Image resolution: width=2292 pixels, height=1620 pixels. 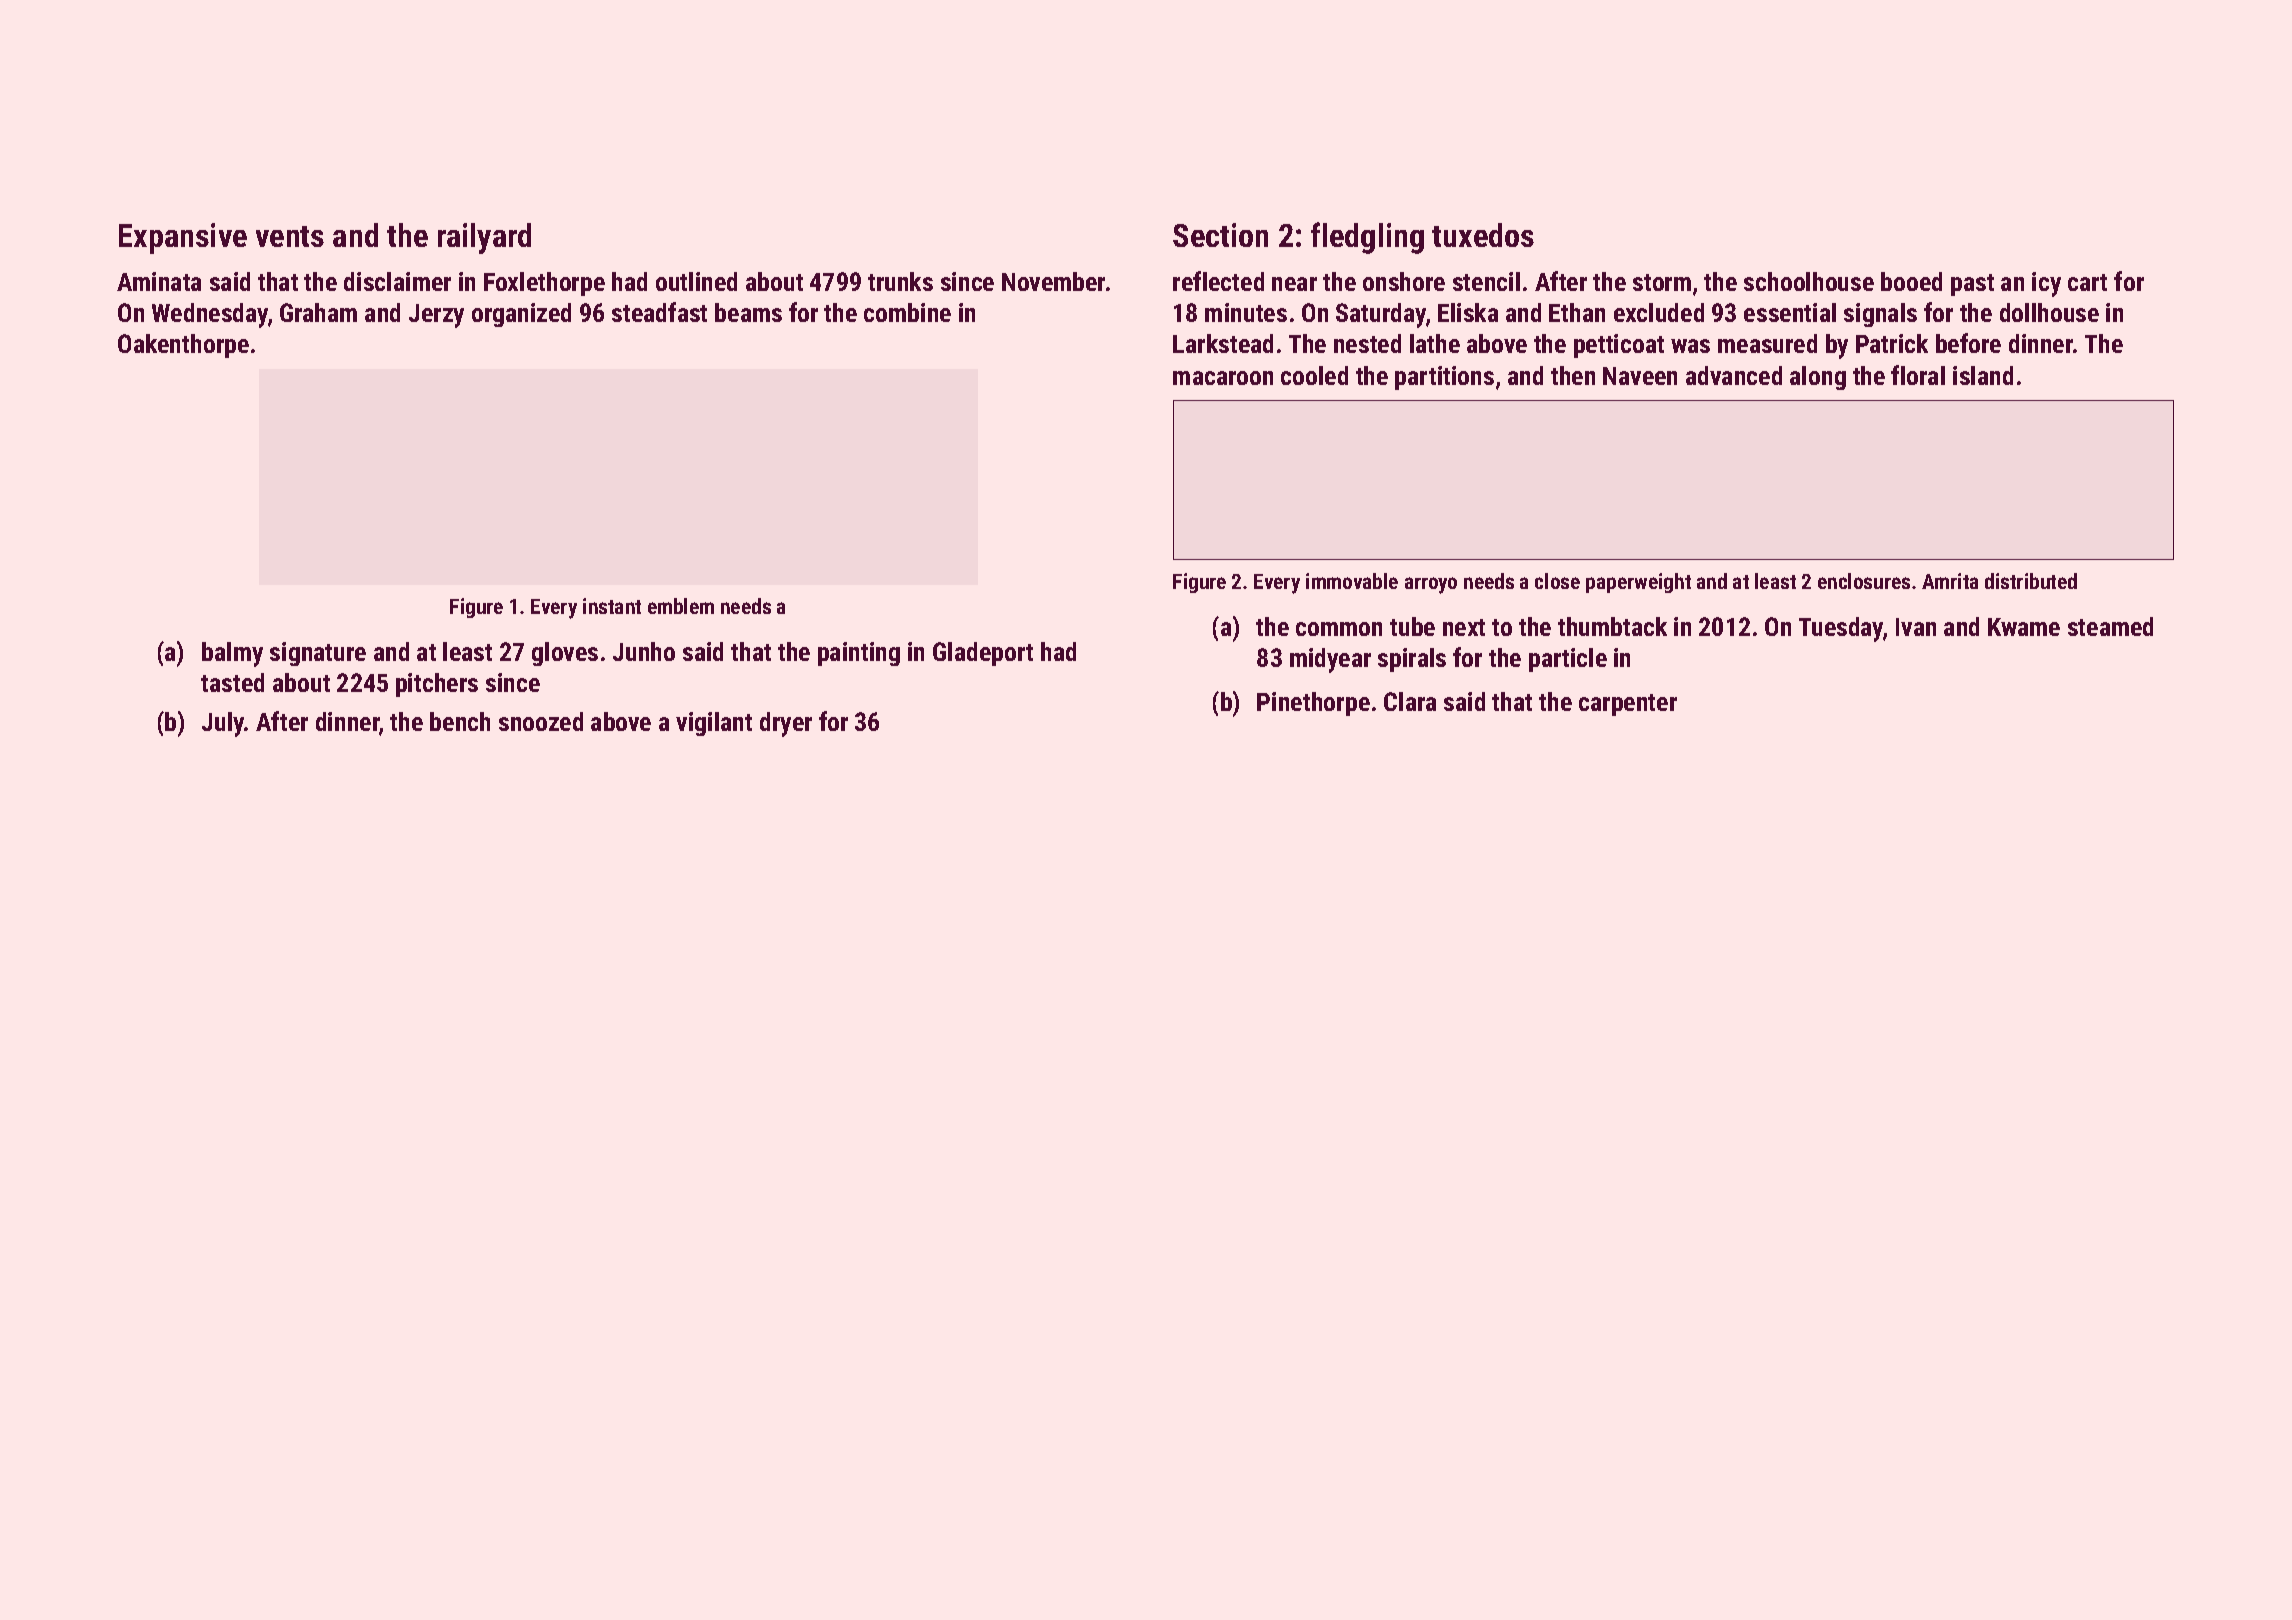 I want to click on July, so click(x=223, y=724).
